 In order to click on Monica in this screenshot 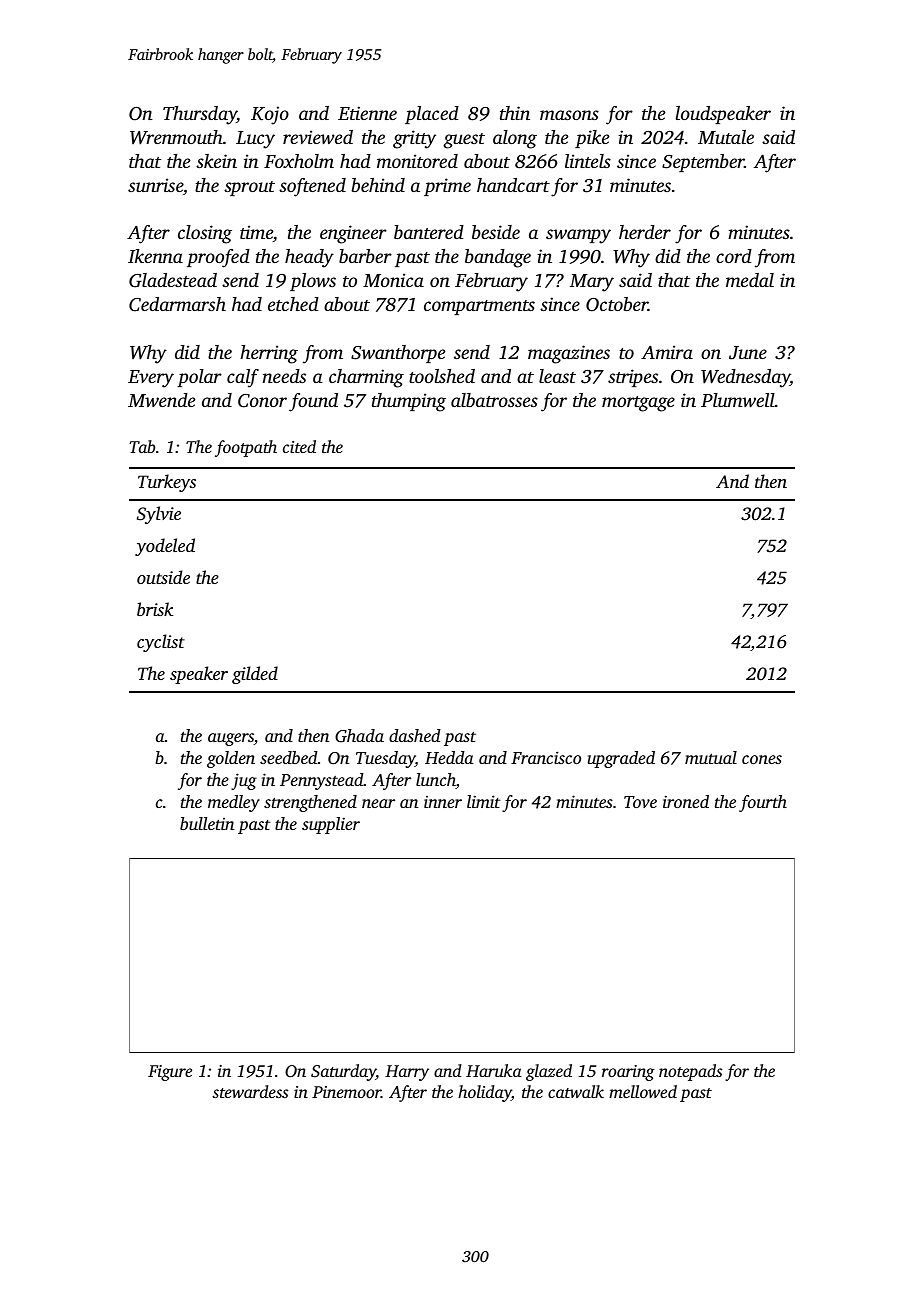, I will do `click(393, 280)`.
